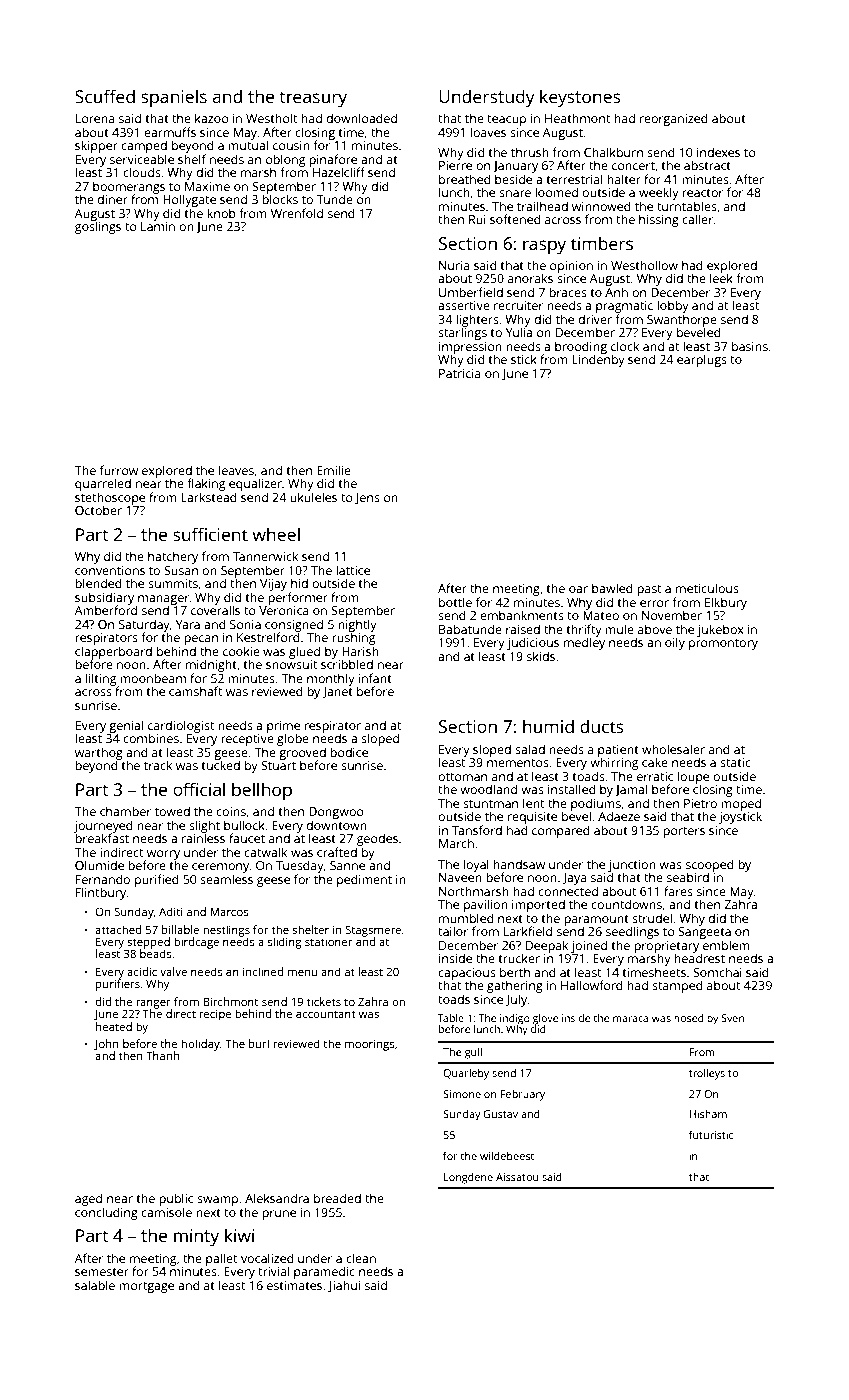  I want to click on valve, so click(173, 971).
